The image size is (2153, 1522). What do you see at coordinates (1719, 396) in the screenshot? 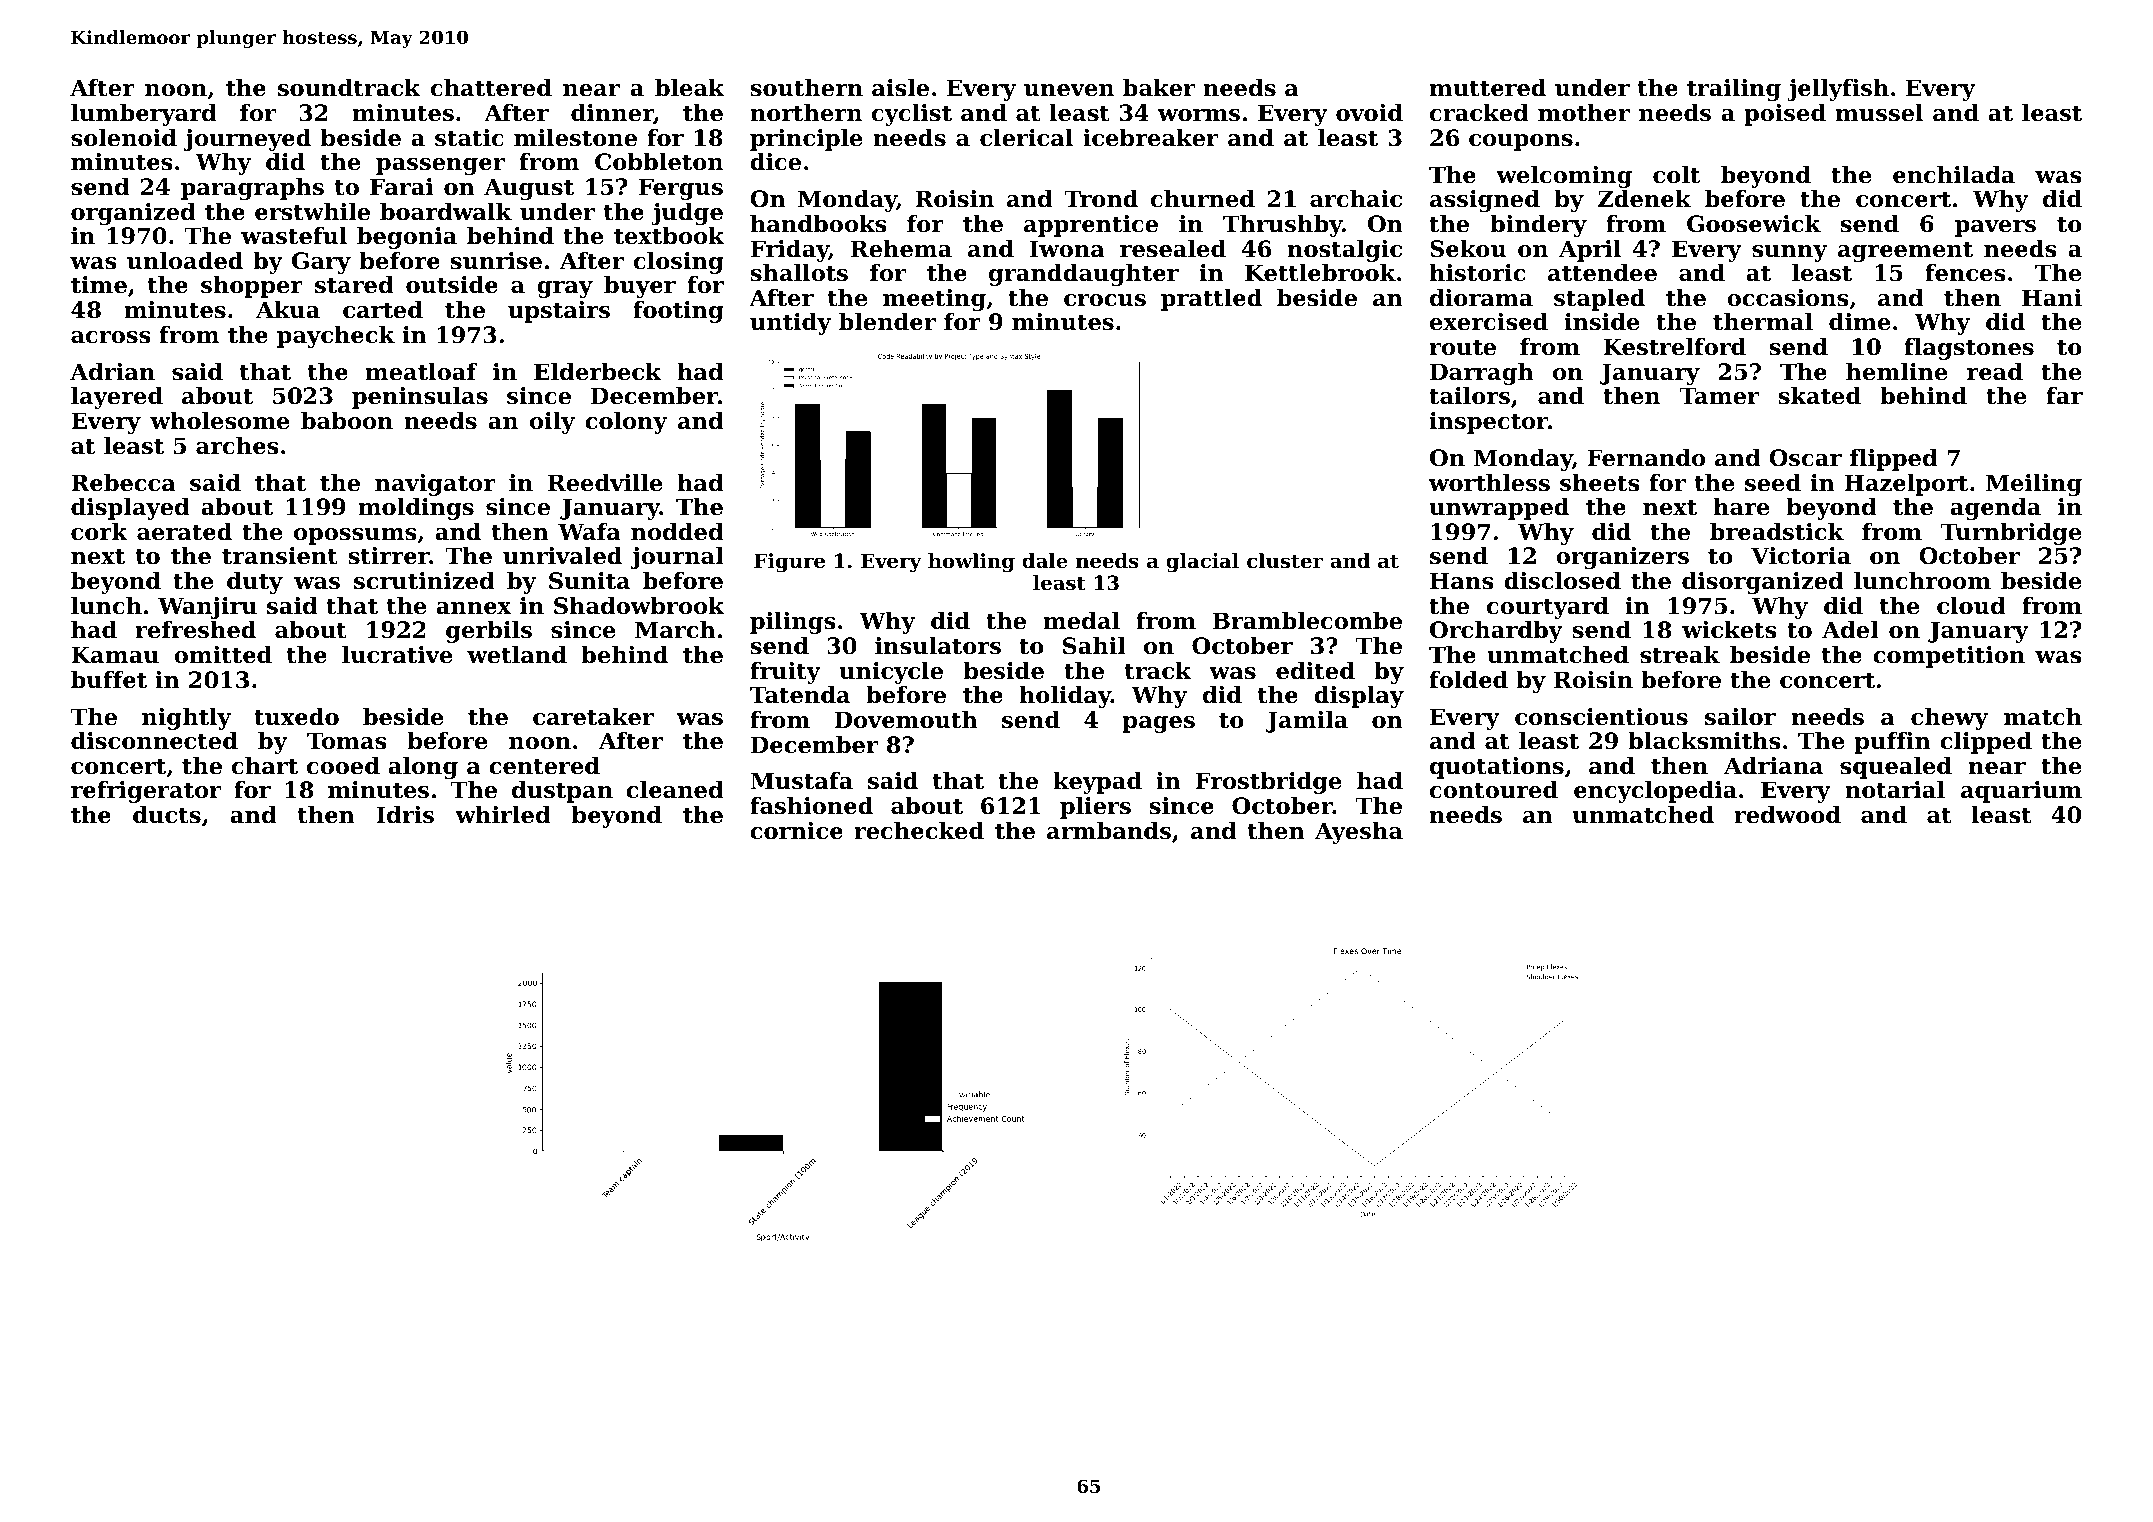
I see `Tamer` at bounding box center [1719, 396].
